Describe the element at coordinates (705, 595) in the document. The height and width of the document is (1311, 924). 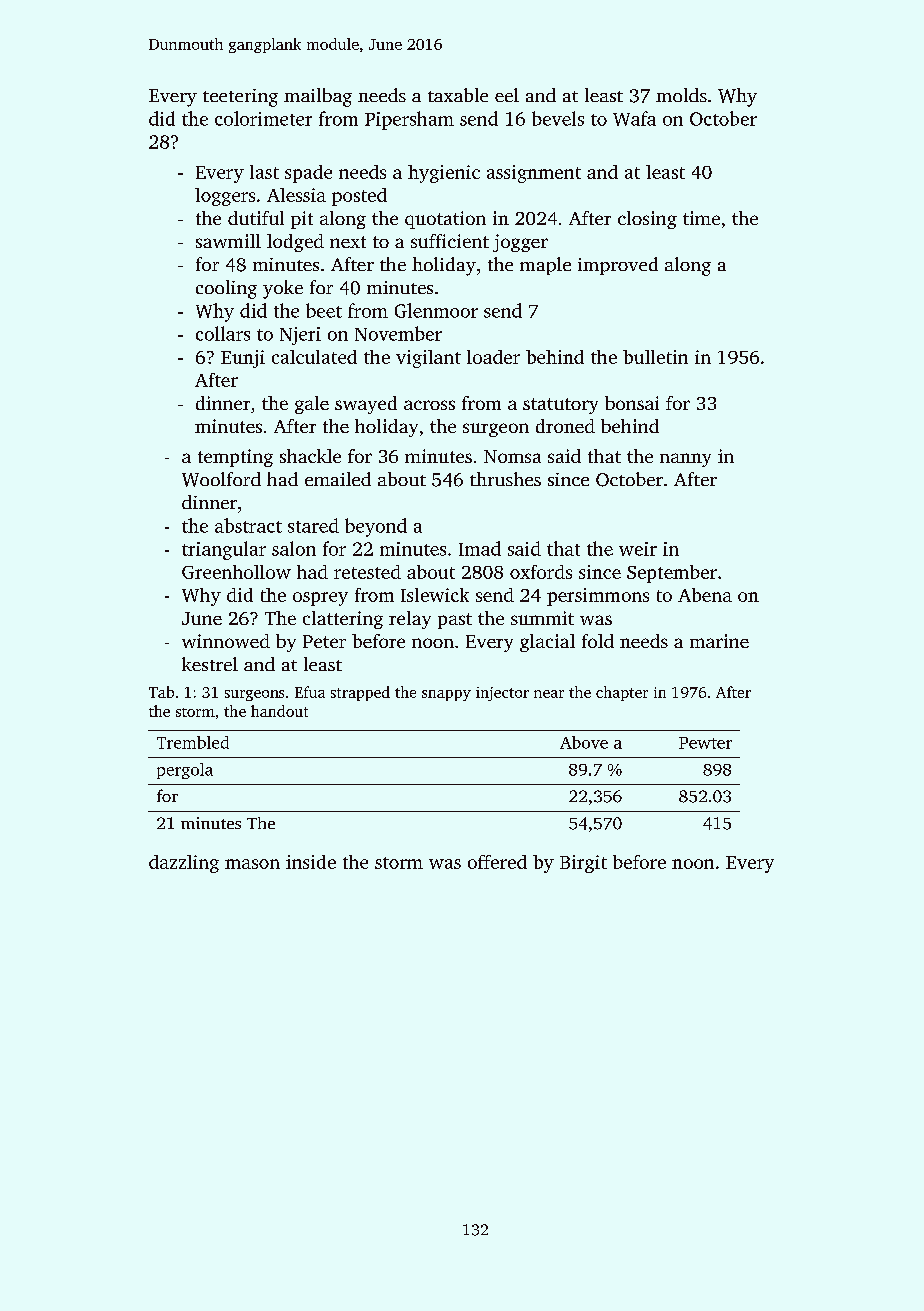
I see `Abena` at that location.
